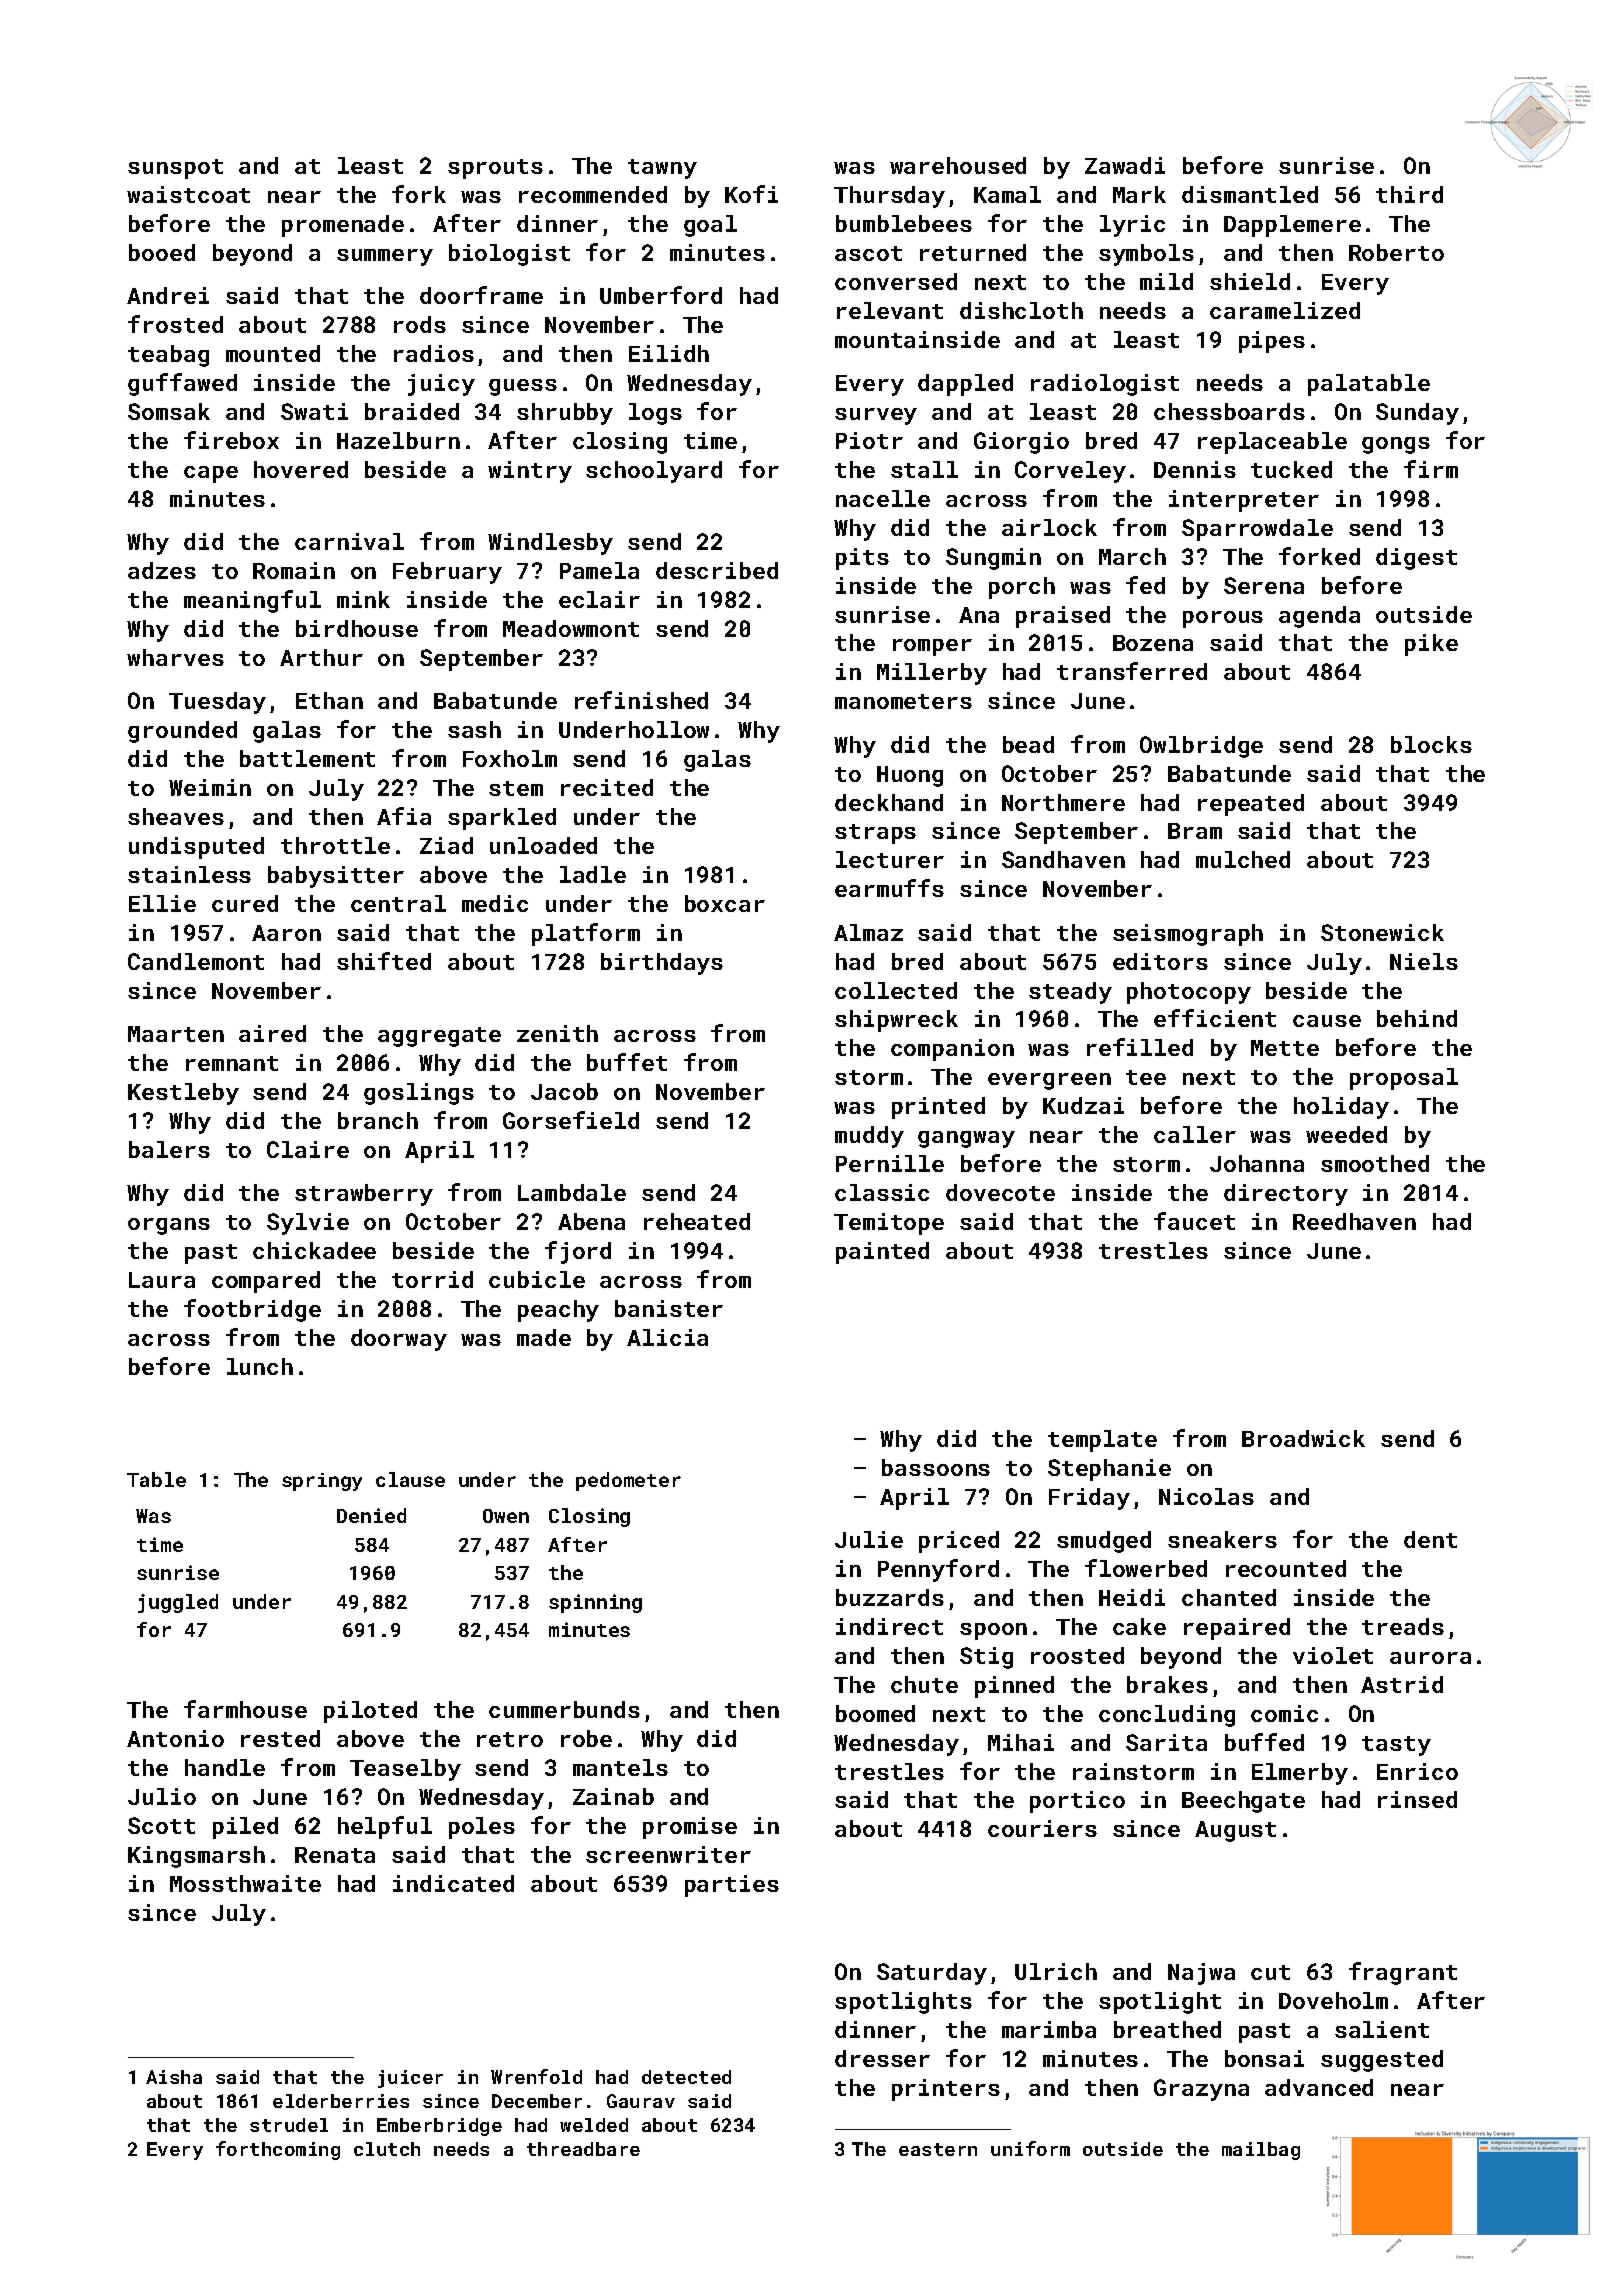 The width and height of the page is (1620, 2292). What do you see at coordinates (1000, 1192) in the page?
I see `dovecote` at bounding box center [1000, 1192].
